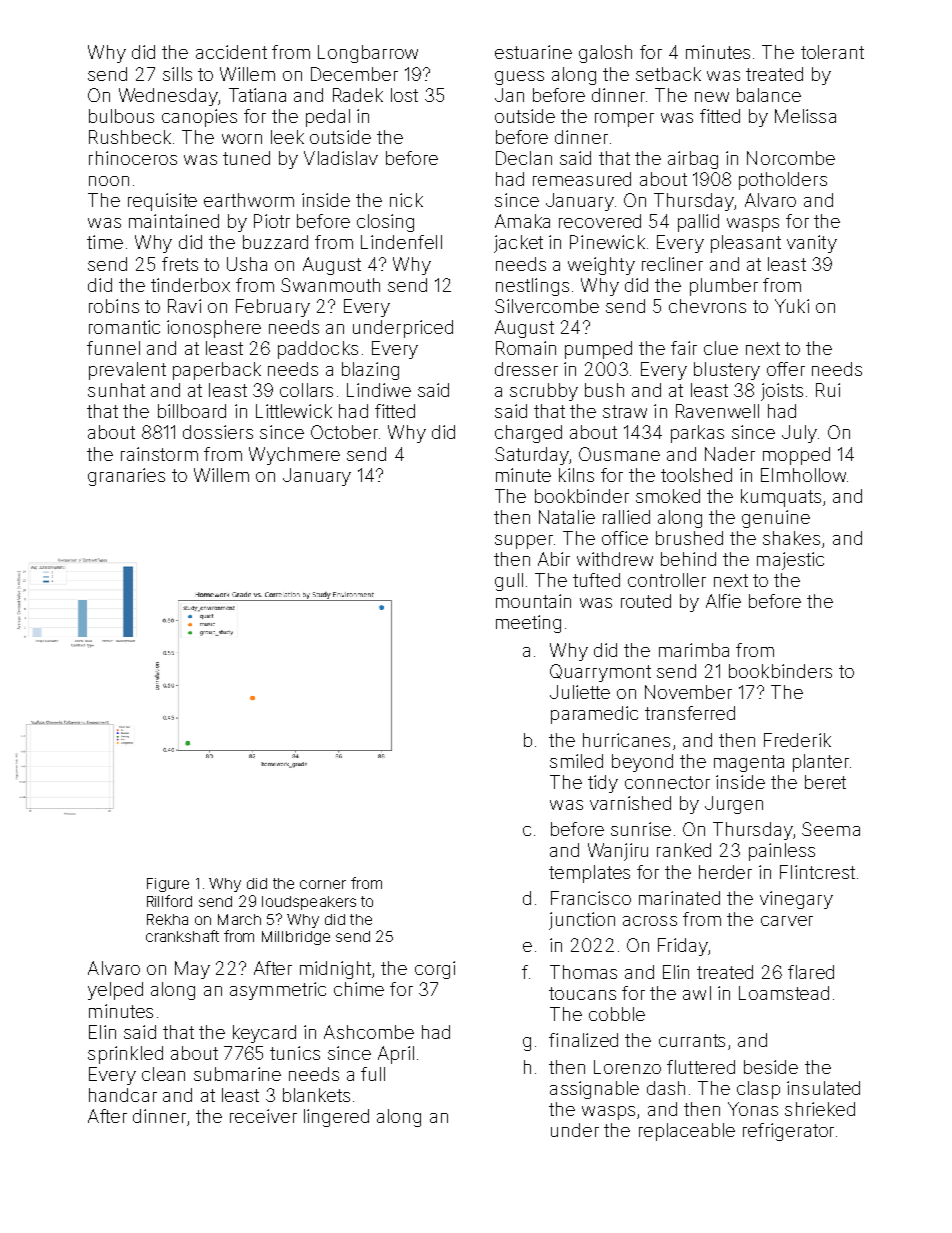  Describe the element at coordinates (533, 52) in the screenshot. I see `estuarine` at that location.
